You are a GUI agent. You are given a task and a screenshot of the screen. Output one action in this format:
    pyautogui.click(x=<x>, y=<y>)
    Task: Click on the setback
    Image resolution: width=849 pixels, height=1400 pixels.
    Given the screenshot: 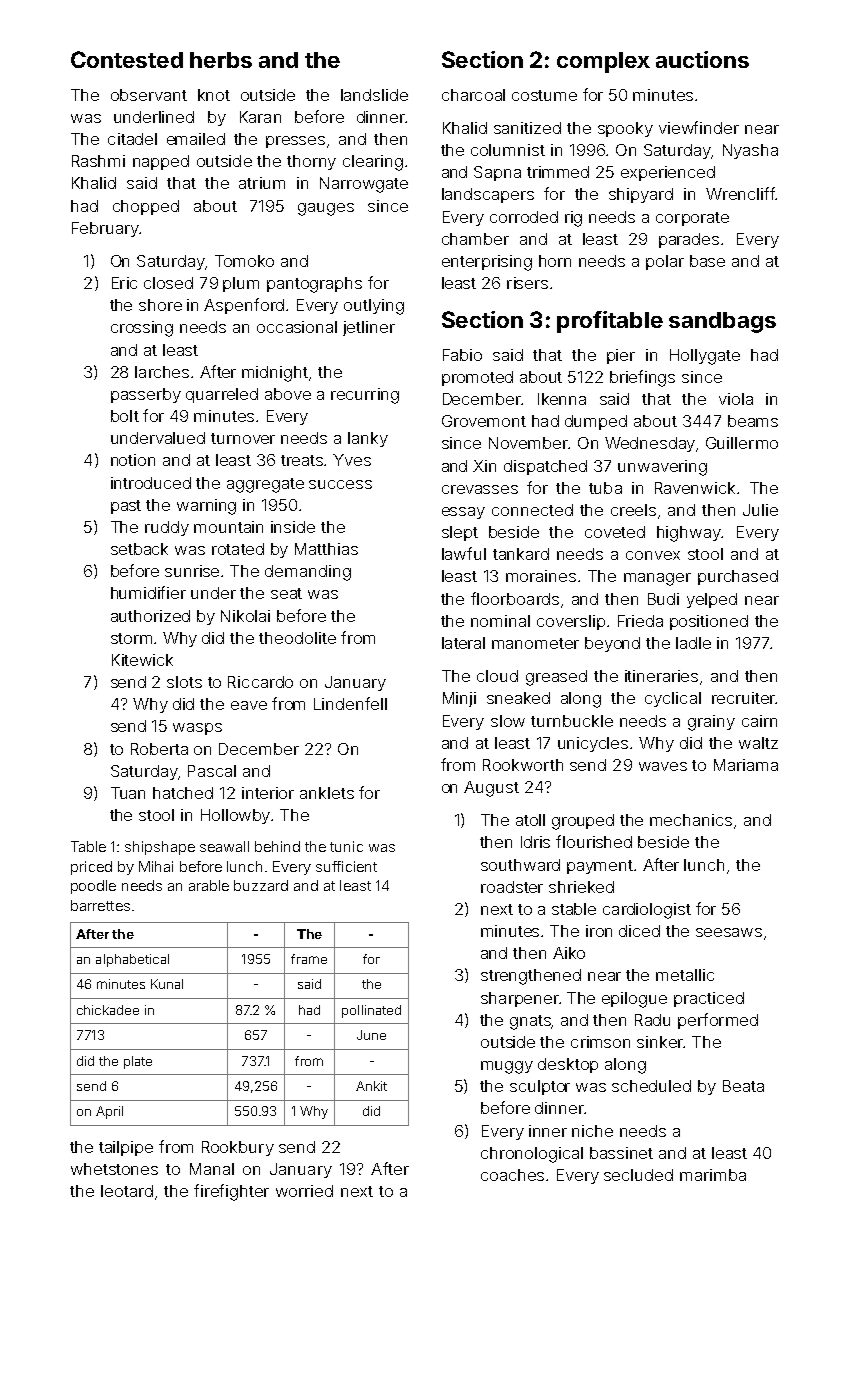 What is the action you would take?
    pyautogui.click(x=139, y=549)
